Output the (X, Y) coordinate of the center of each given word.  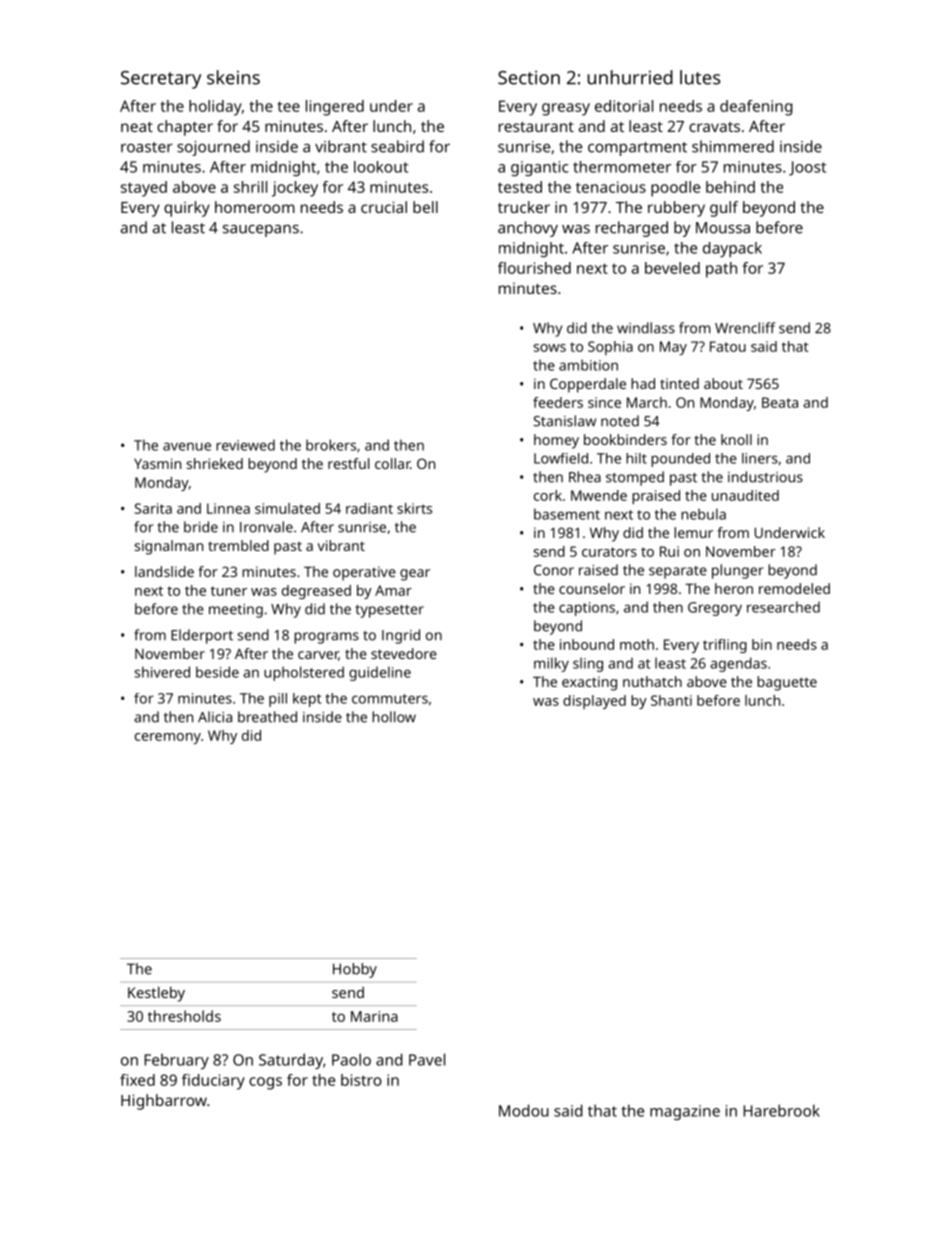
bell (425, 207)
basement (567, 514)
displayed (594, 702)
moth (637, 644)
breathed (267, 717)
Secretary (161, 80)
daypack (732, 249)
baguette (787, 683)
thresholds (184, 1016)
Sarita (153, 508)
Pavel (427, 1059)
